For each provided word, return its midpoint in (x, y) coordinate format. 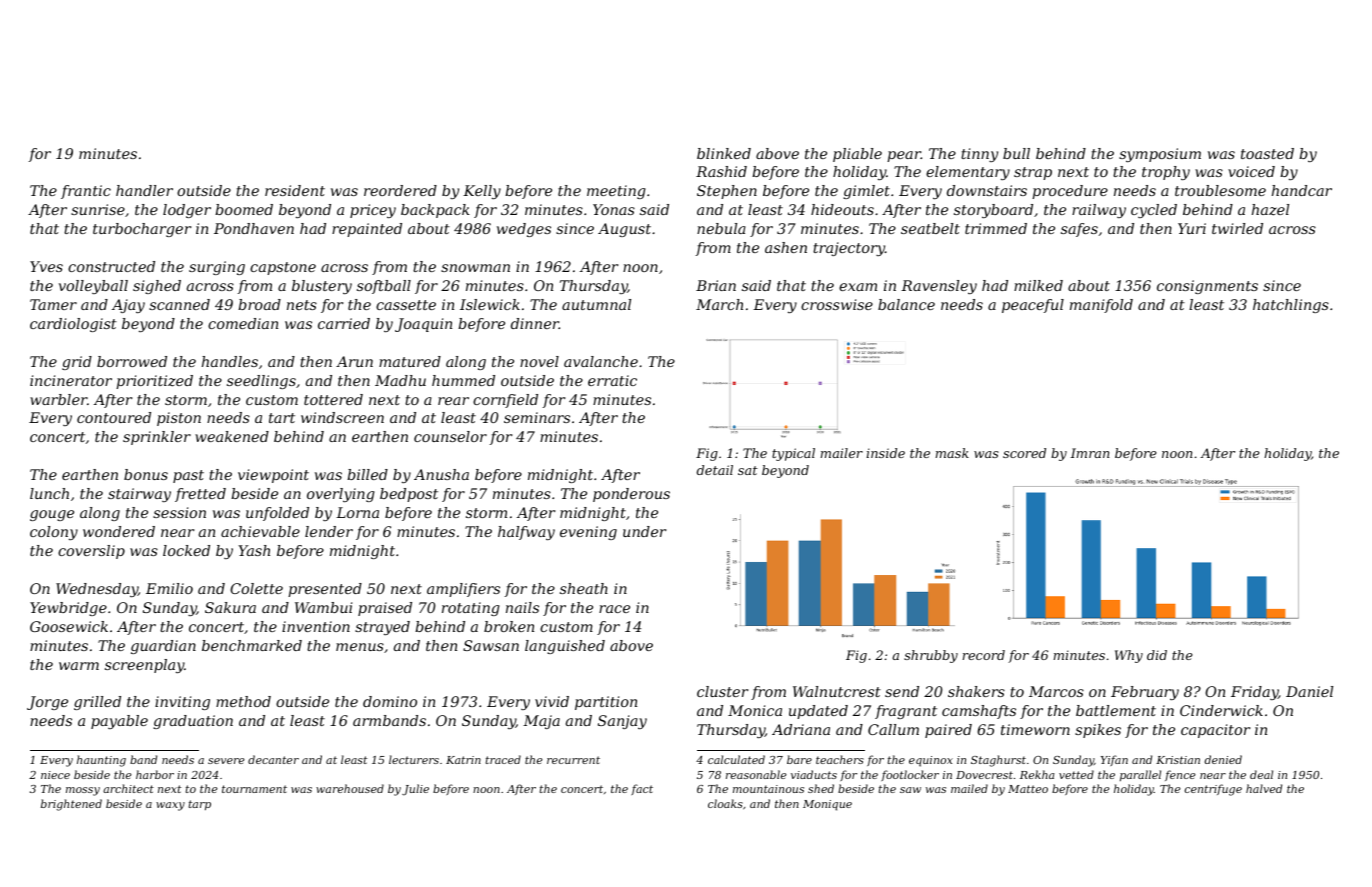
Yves (46, 266)
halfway (526, 533)
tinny (979, 155)
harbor (155, 774)
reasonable (756, 774)
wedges (524, 230)
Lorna (357, 512)
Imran (1090, 453)
